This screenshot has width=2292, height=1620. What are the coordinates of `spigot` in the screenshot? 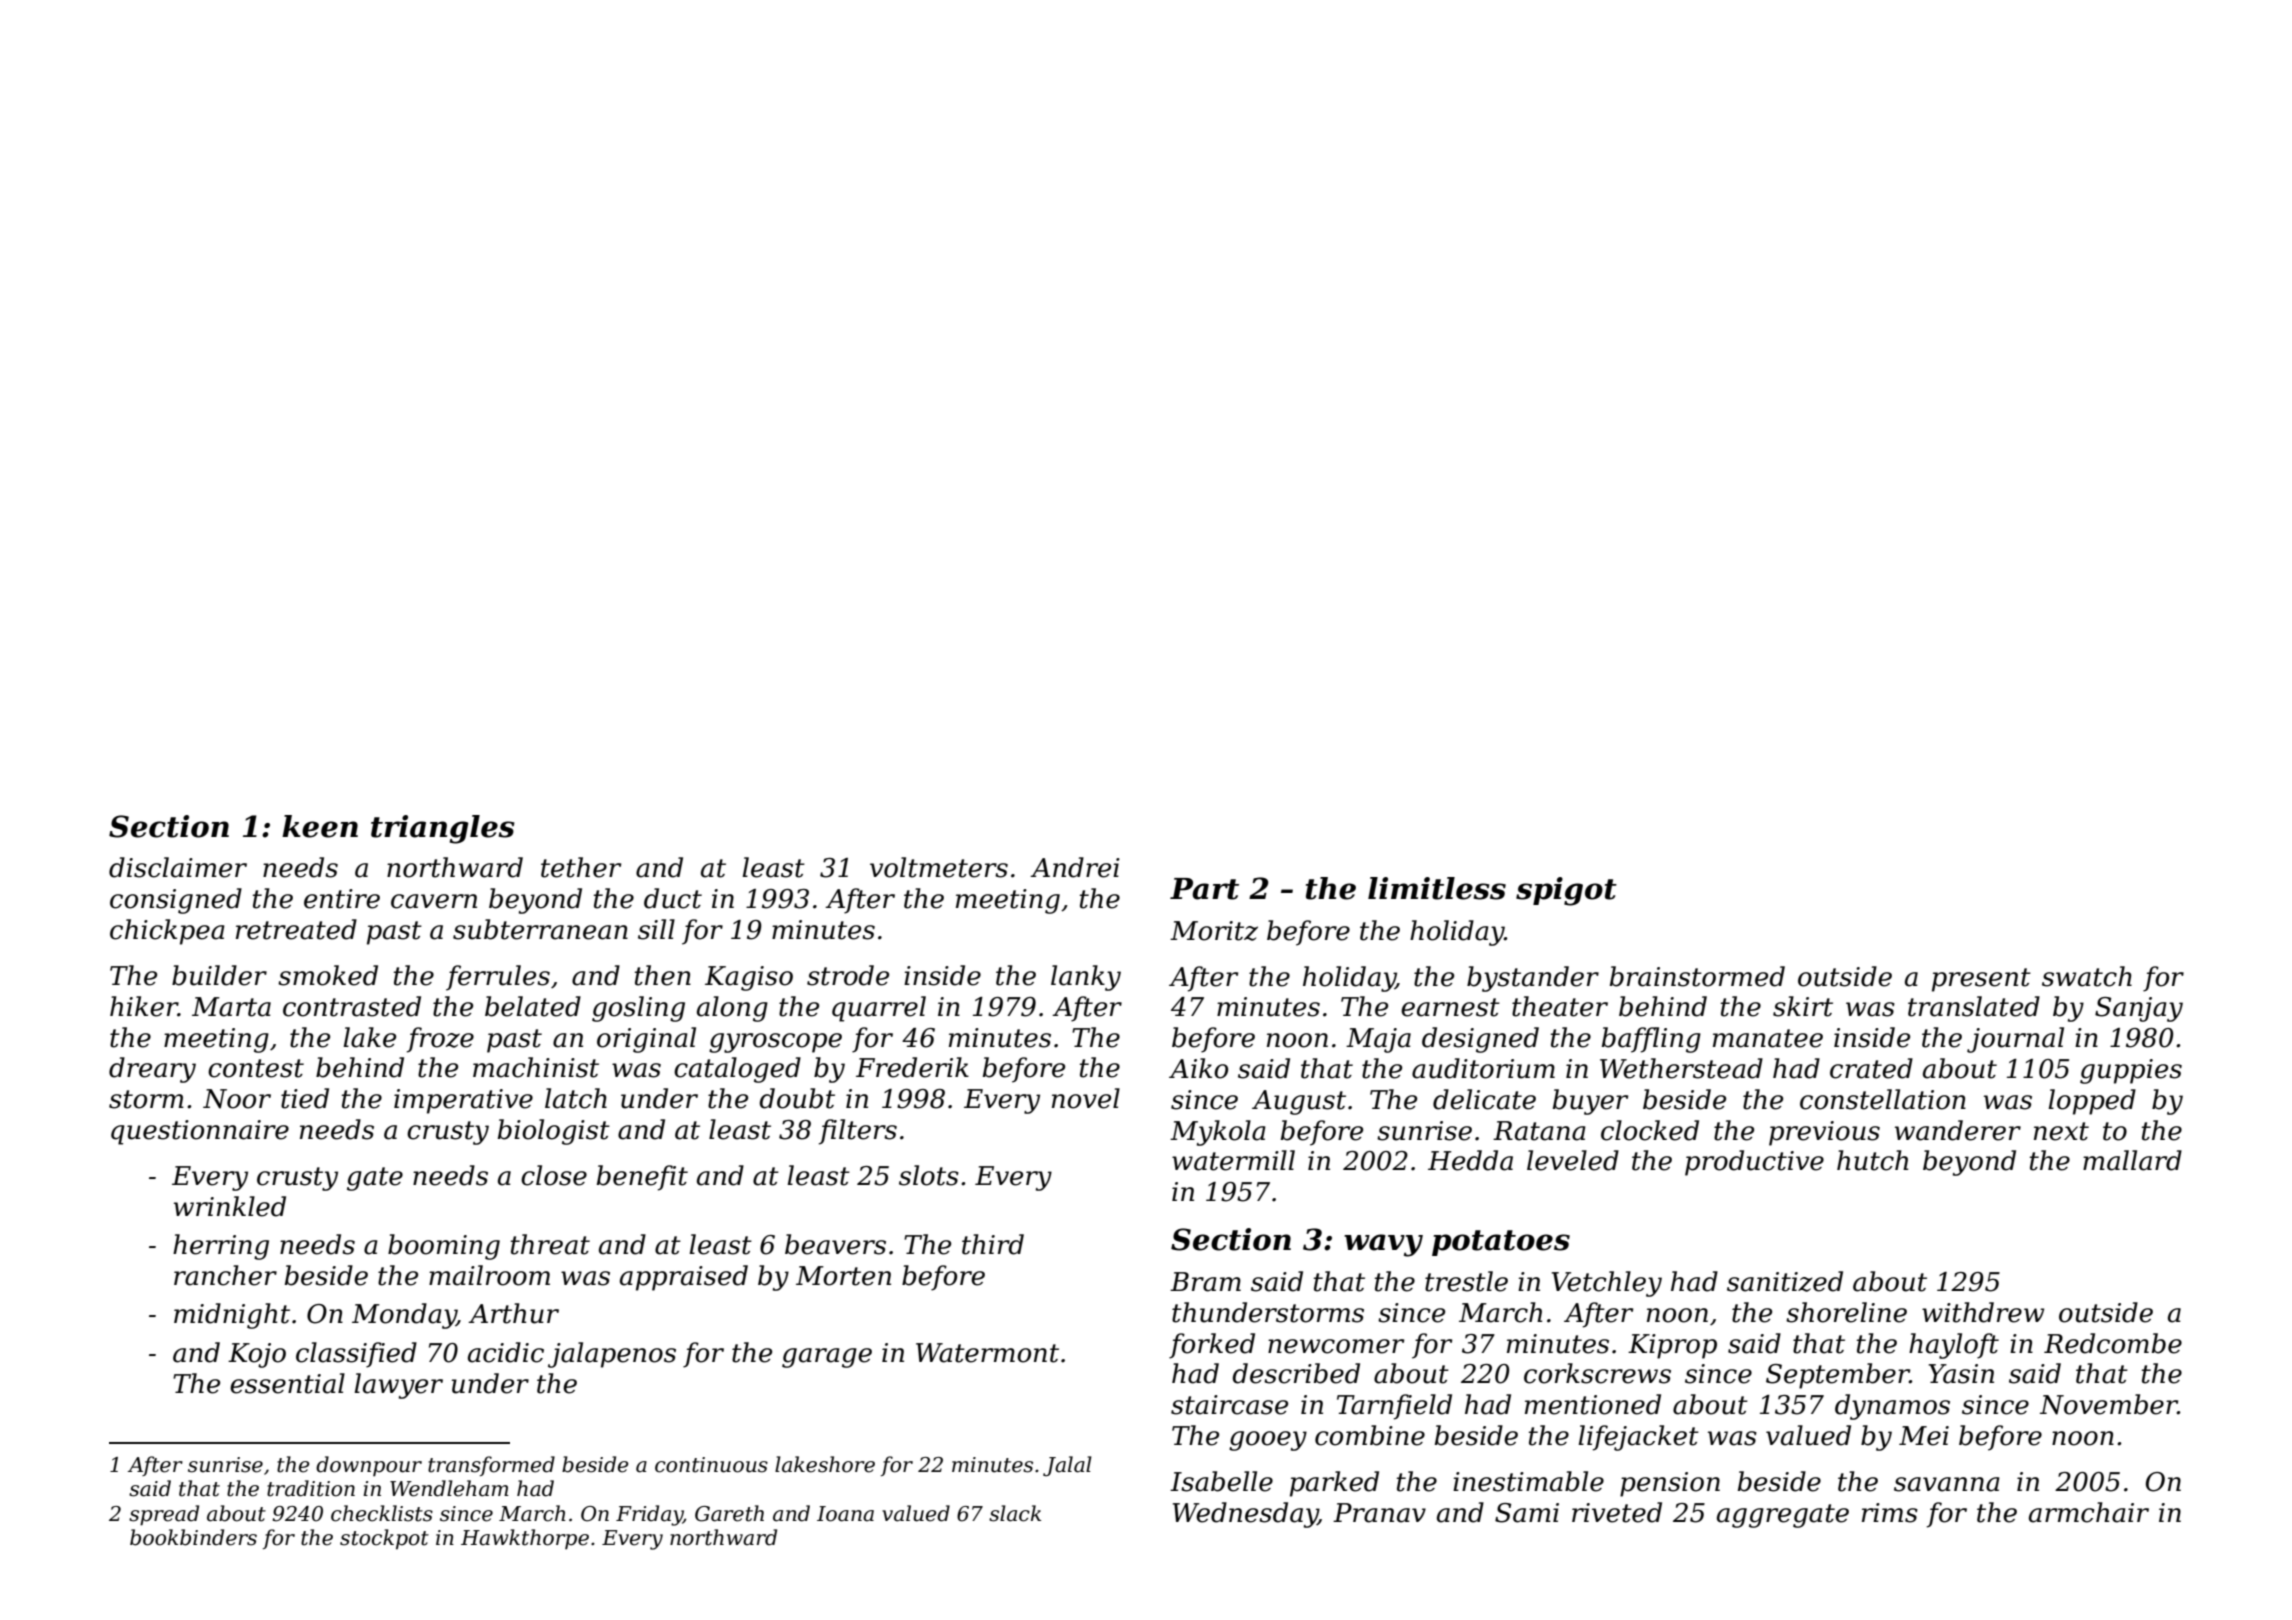 It's located at (1566, 891).
